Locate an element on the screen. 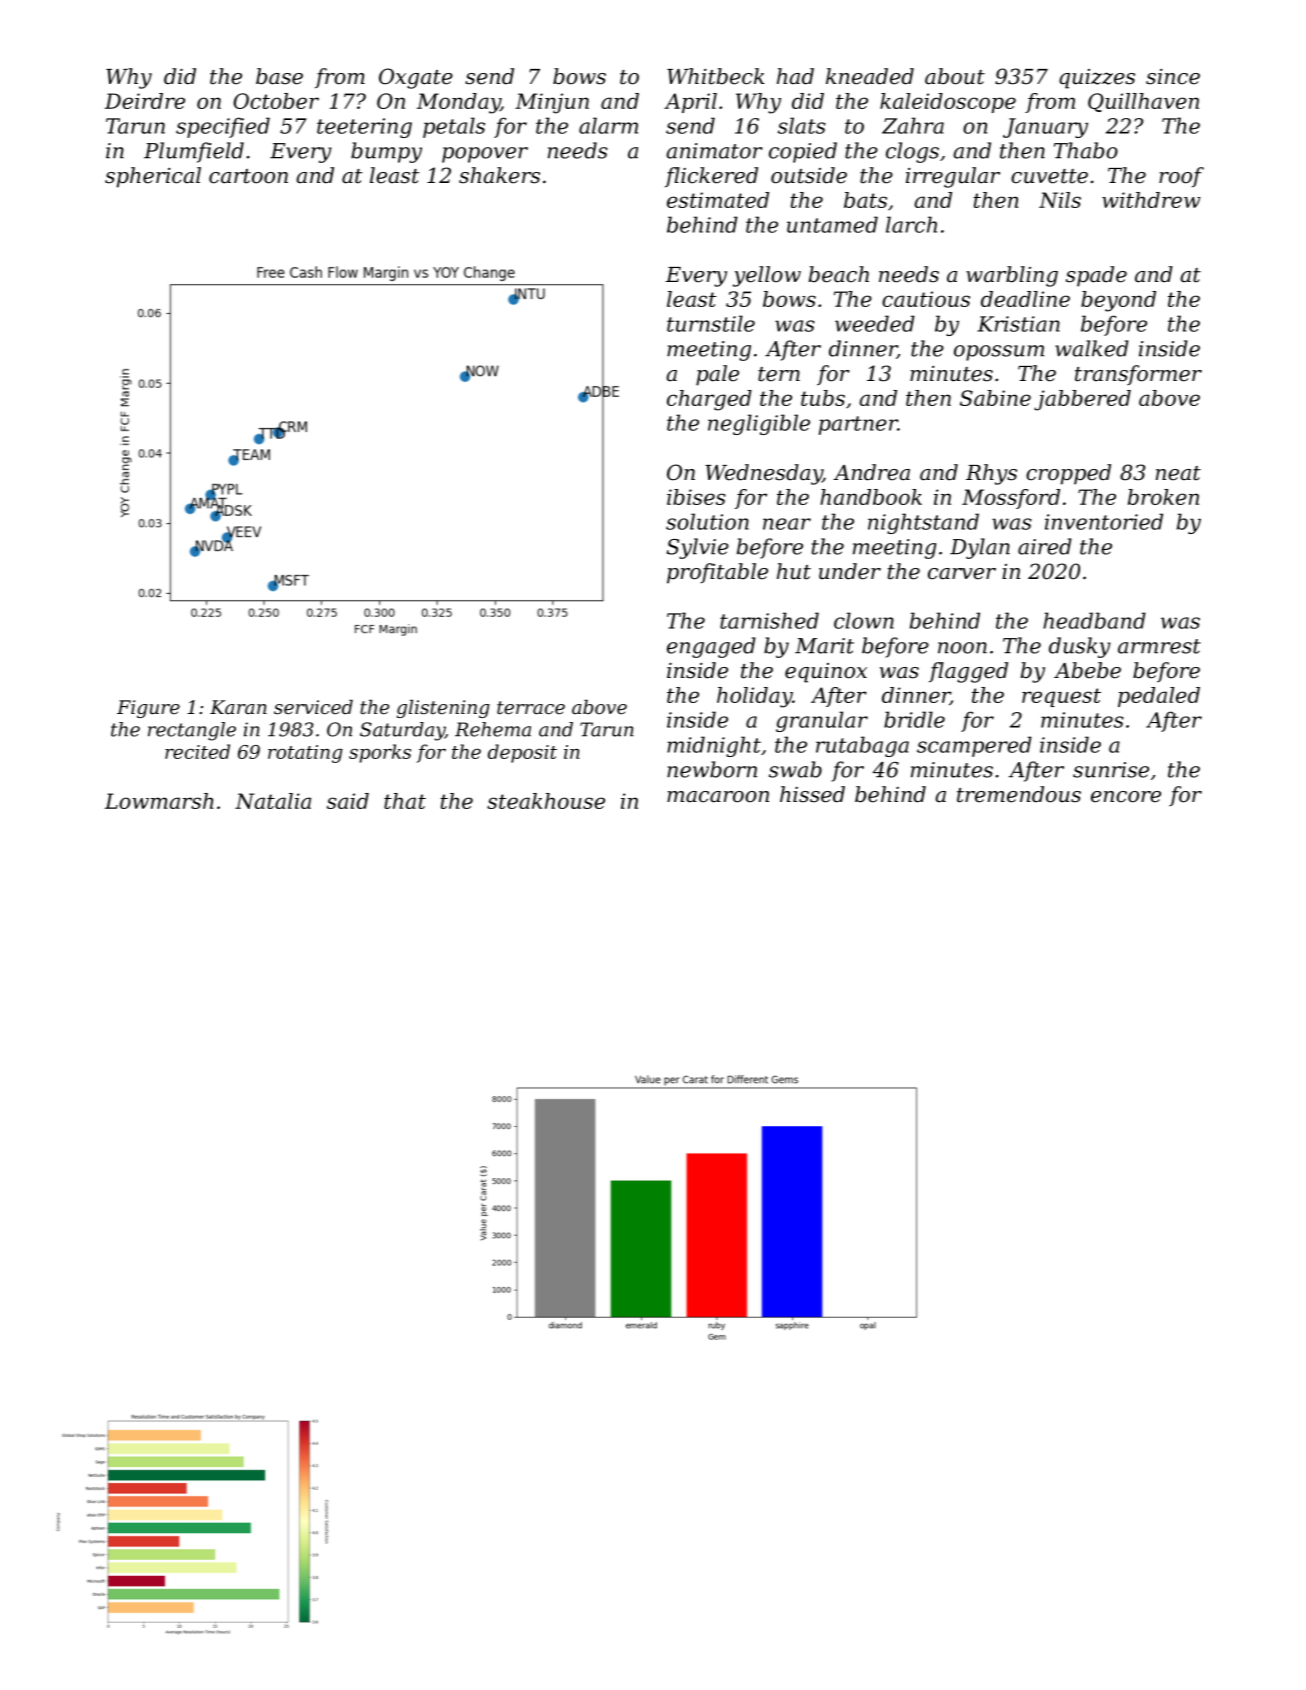  clown is located at coordinates (864, 620).
